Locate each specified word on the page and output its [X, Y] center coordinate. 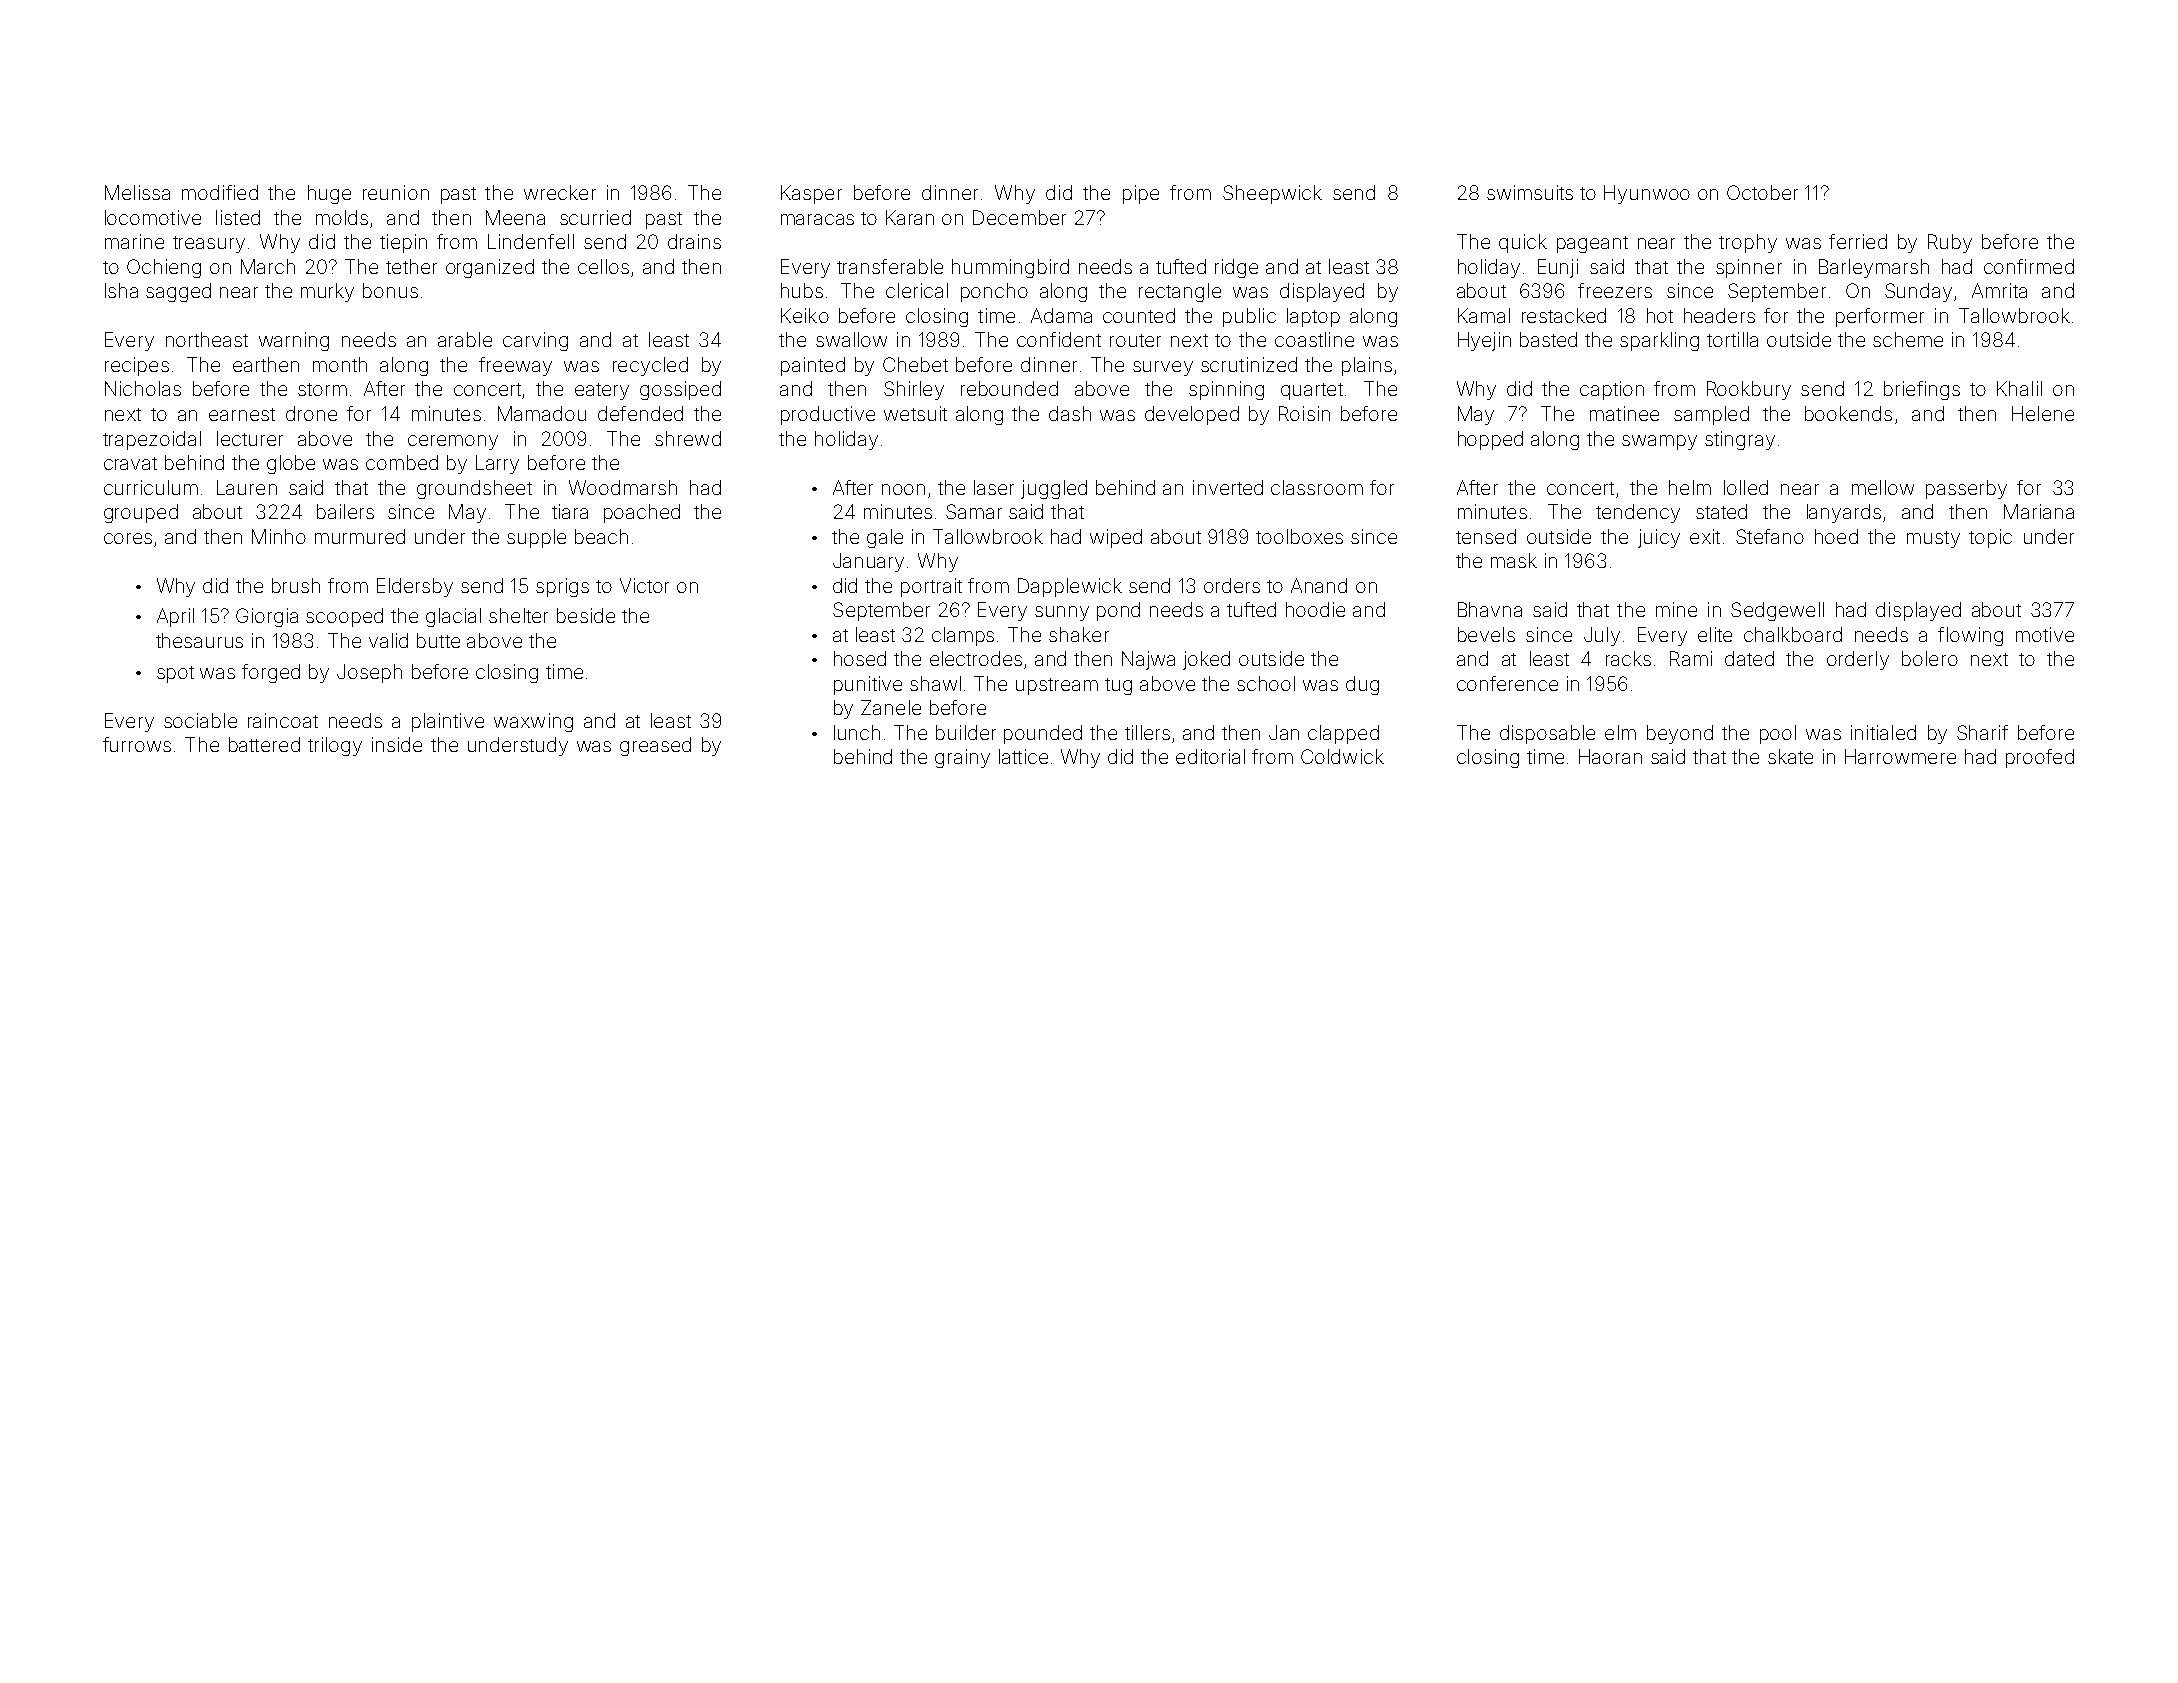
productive [828, 415]
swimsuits [1530, 192]
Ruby [1950, 243]
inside [397, 744]
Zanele [891, 707]
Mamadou [542, 413]
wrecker [560, 192]
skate [1790, 756]
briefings [1922, 390]
